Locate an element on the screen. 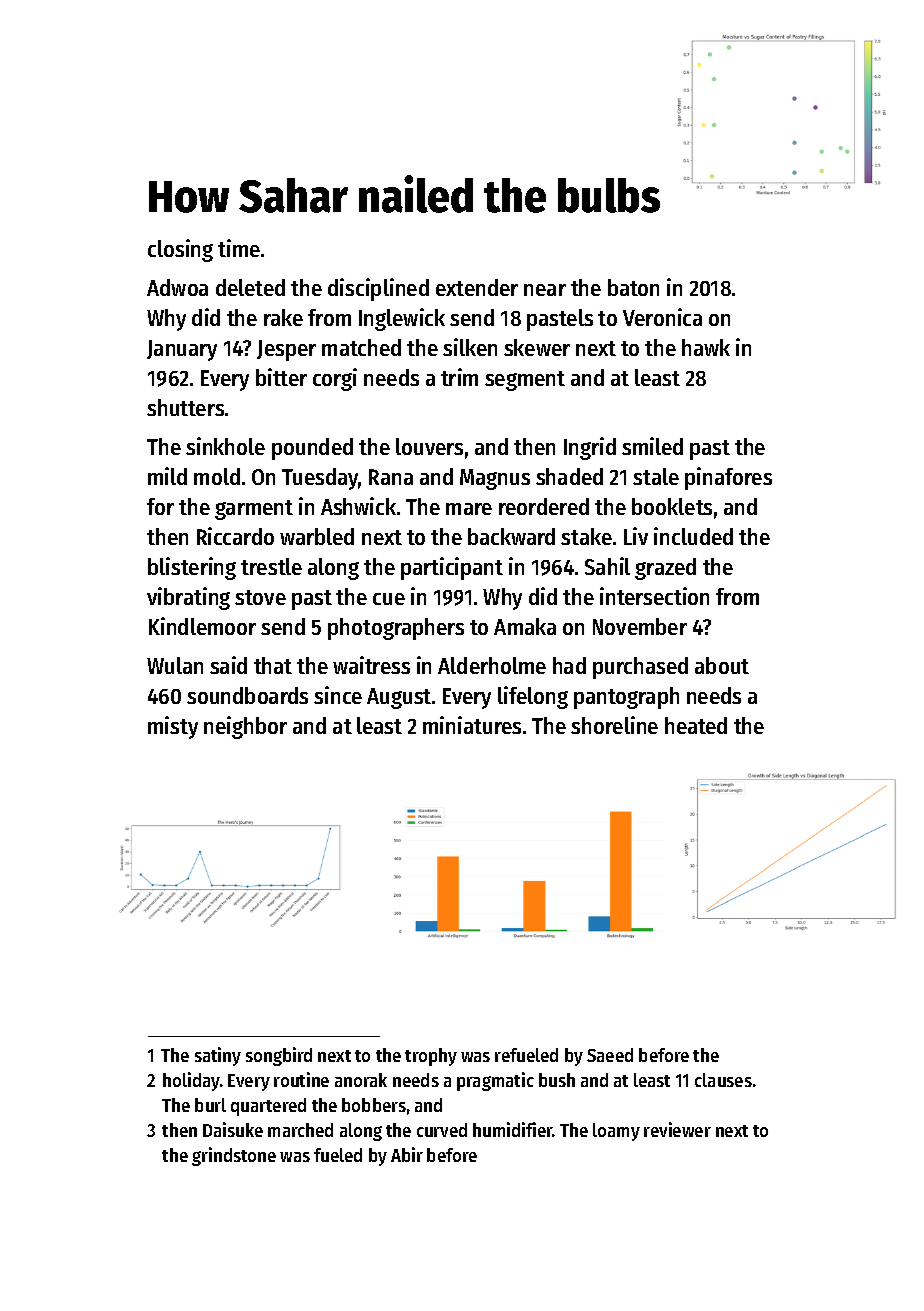 The width and height of the screenshot is (924, 1311). Saeed is located at coordinates (610, 1055).
